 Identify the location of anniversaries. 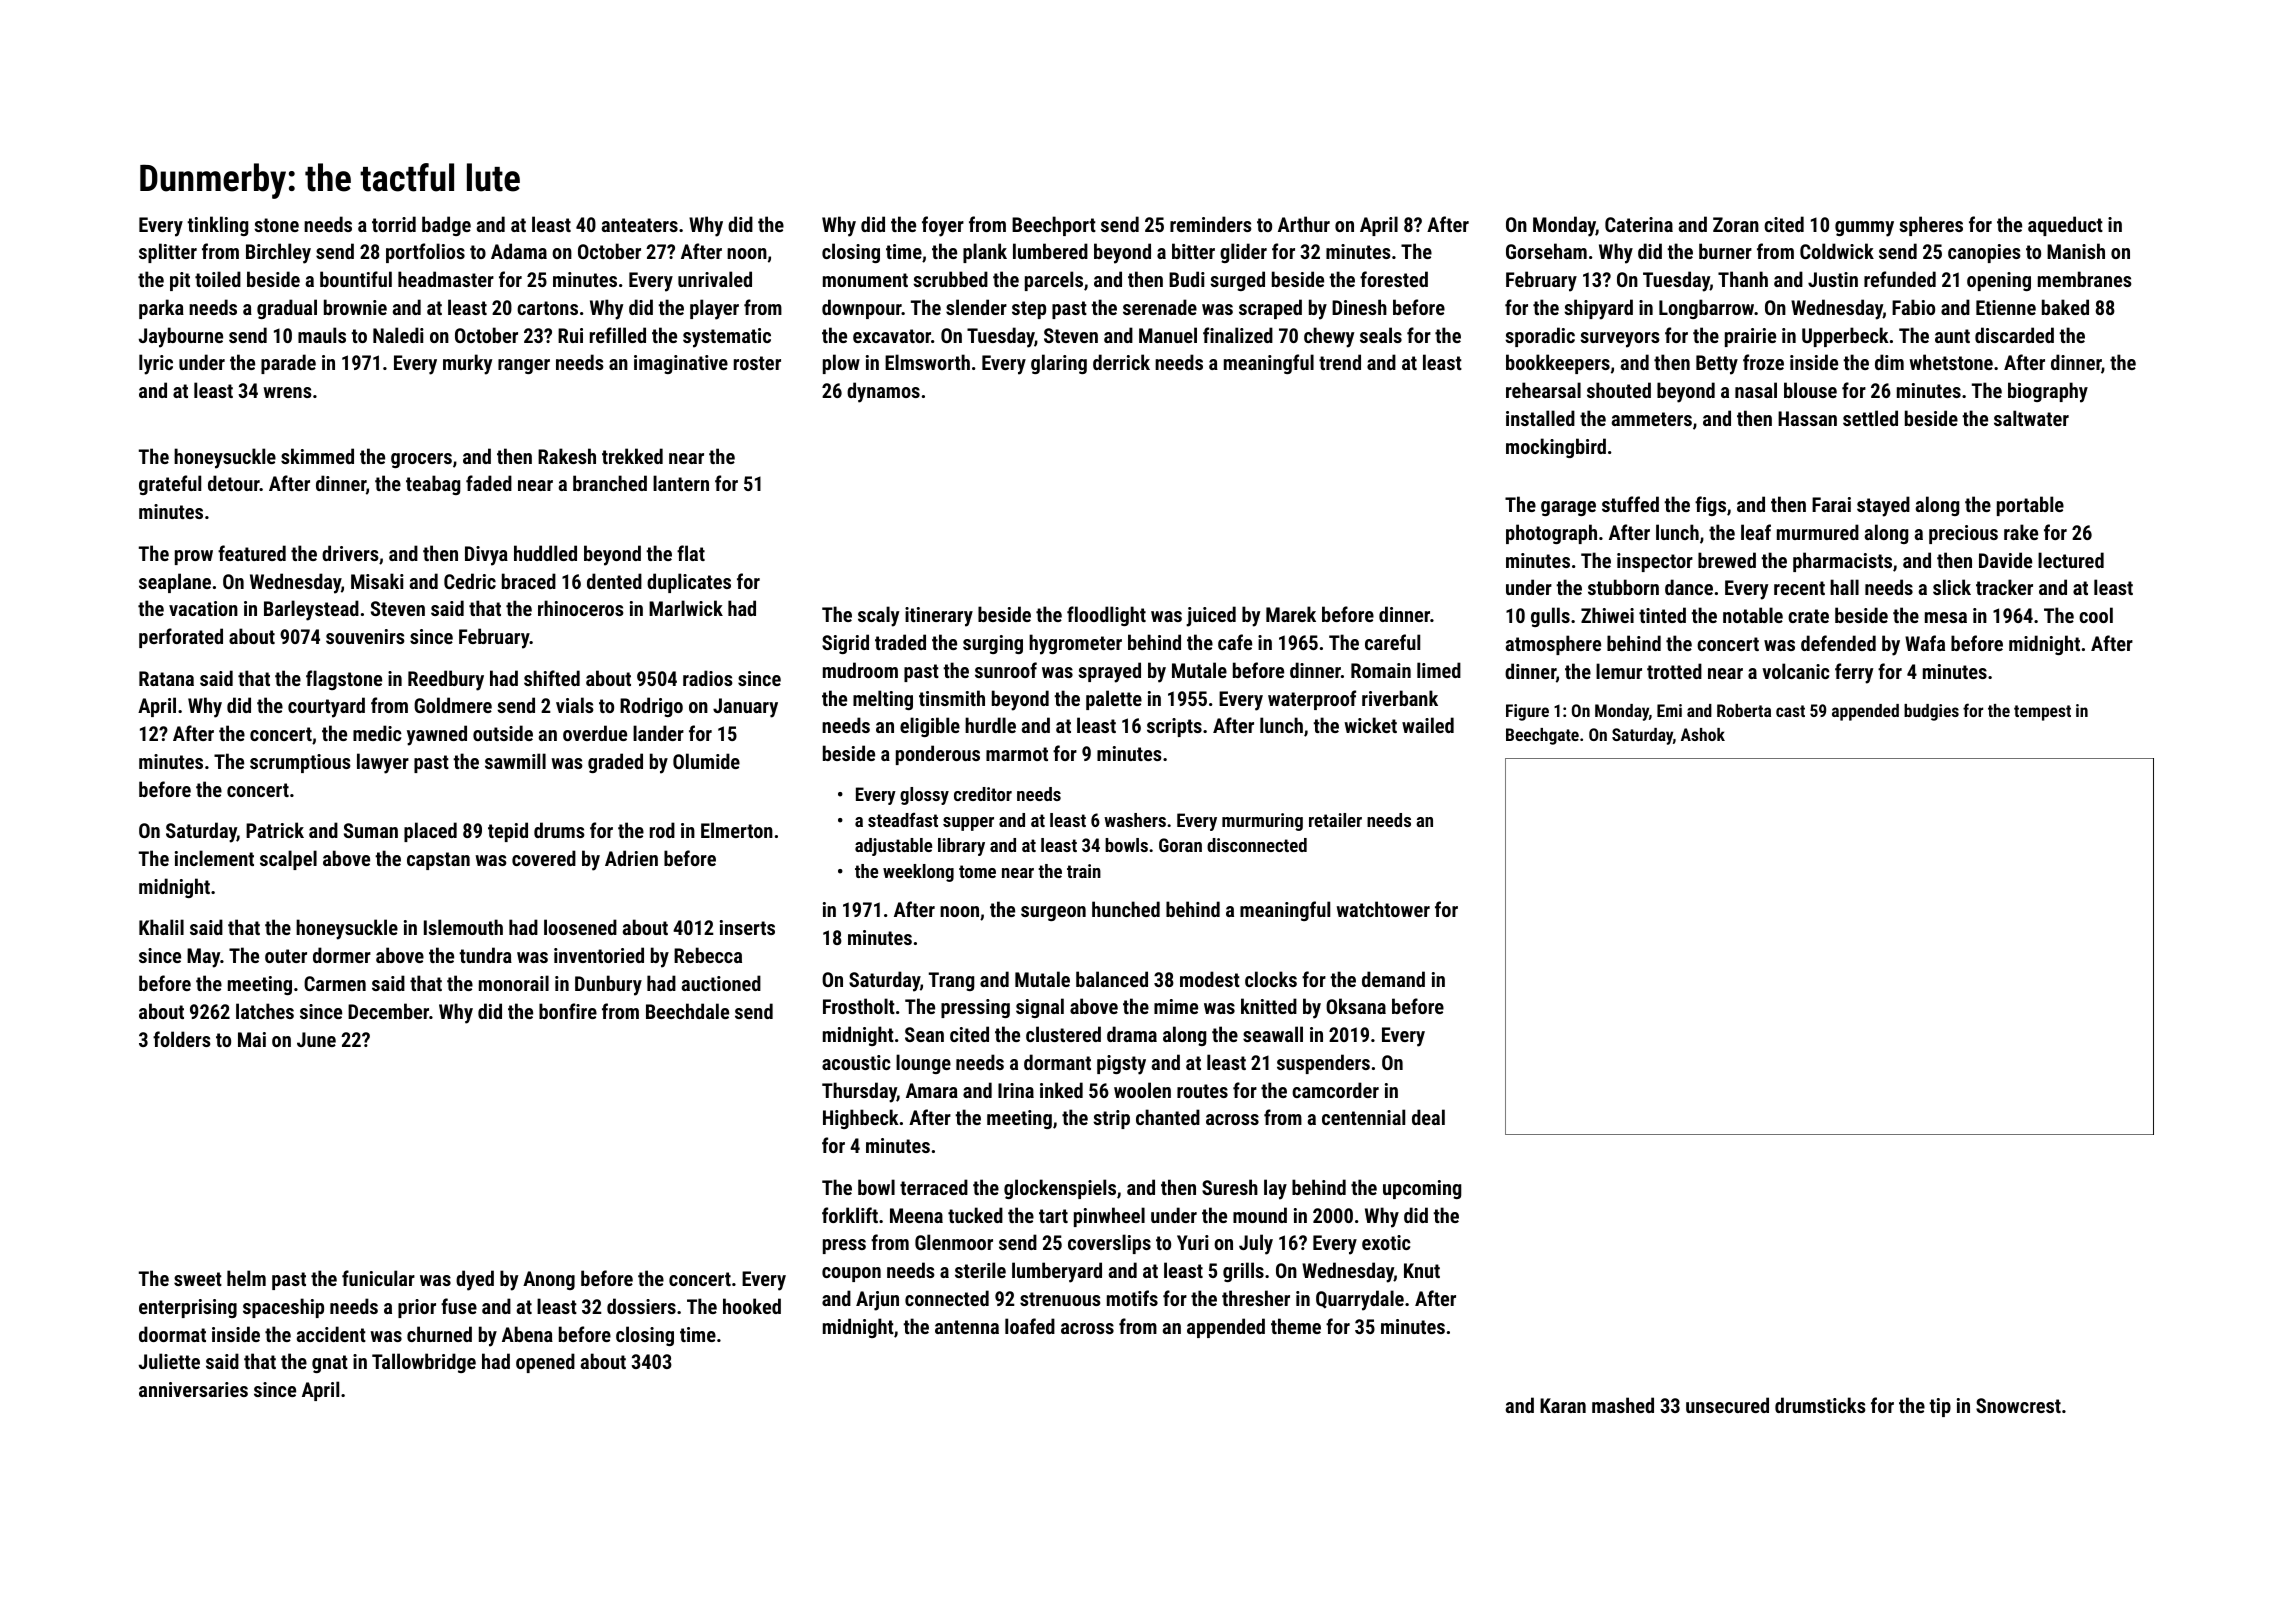
(193, 1389).
